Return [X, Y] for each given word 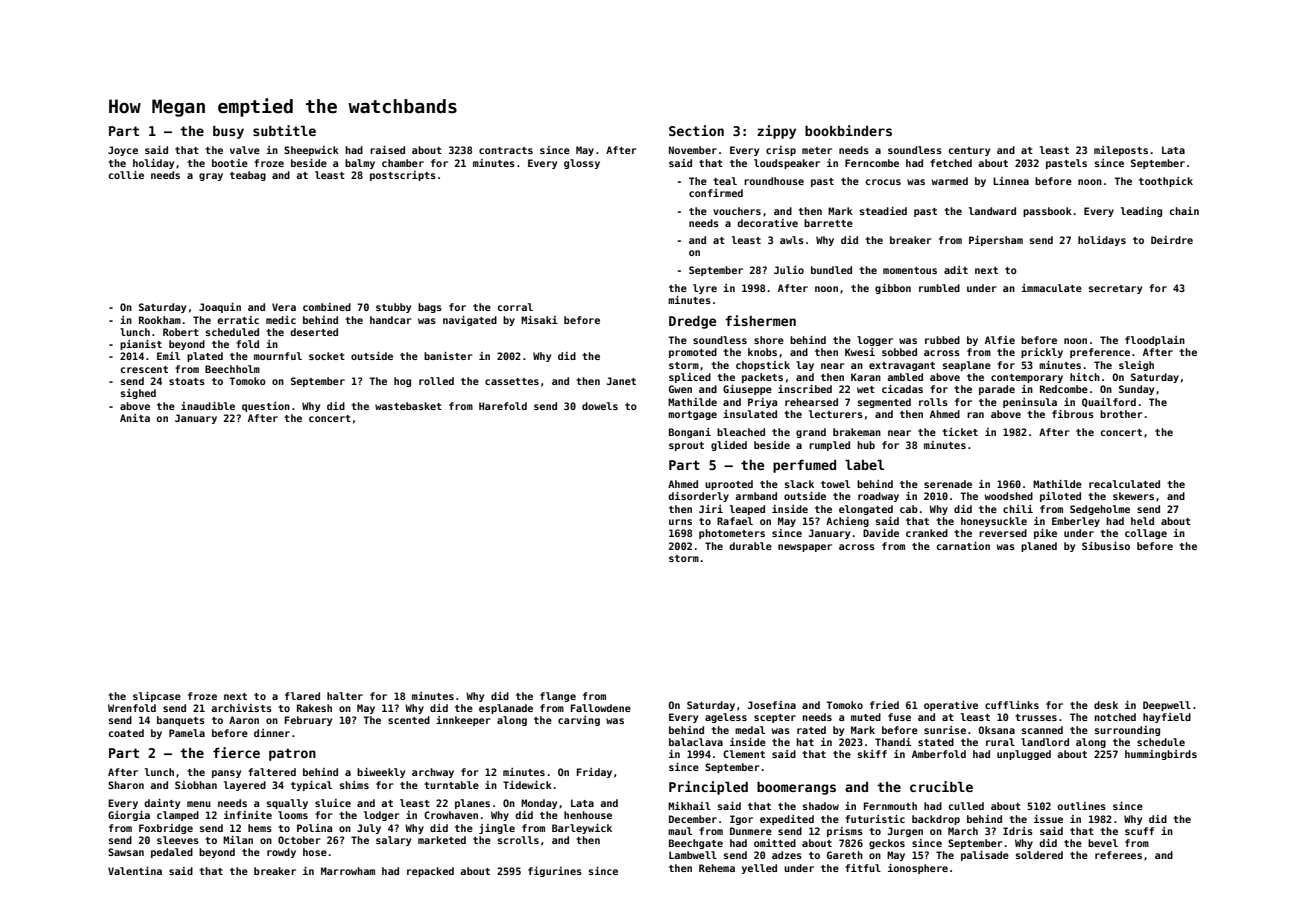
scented [409, 720]
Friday [594, 773]
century [969, 151]
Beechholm [232, 369]
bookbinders [848, 130]
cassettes [512, 381]
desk [1106, 705]
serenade [948, 484]
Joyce [123, 151]
